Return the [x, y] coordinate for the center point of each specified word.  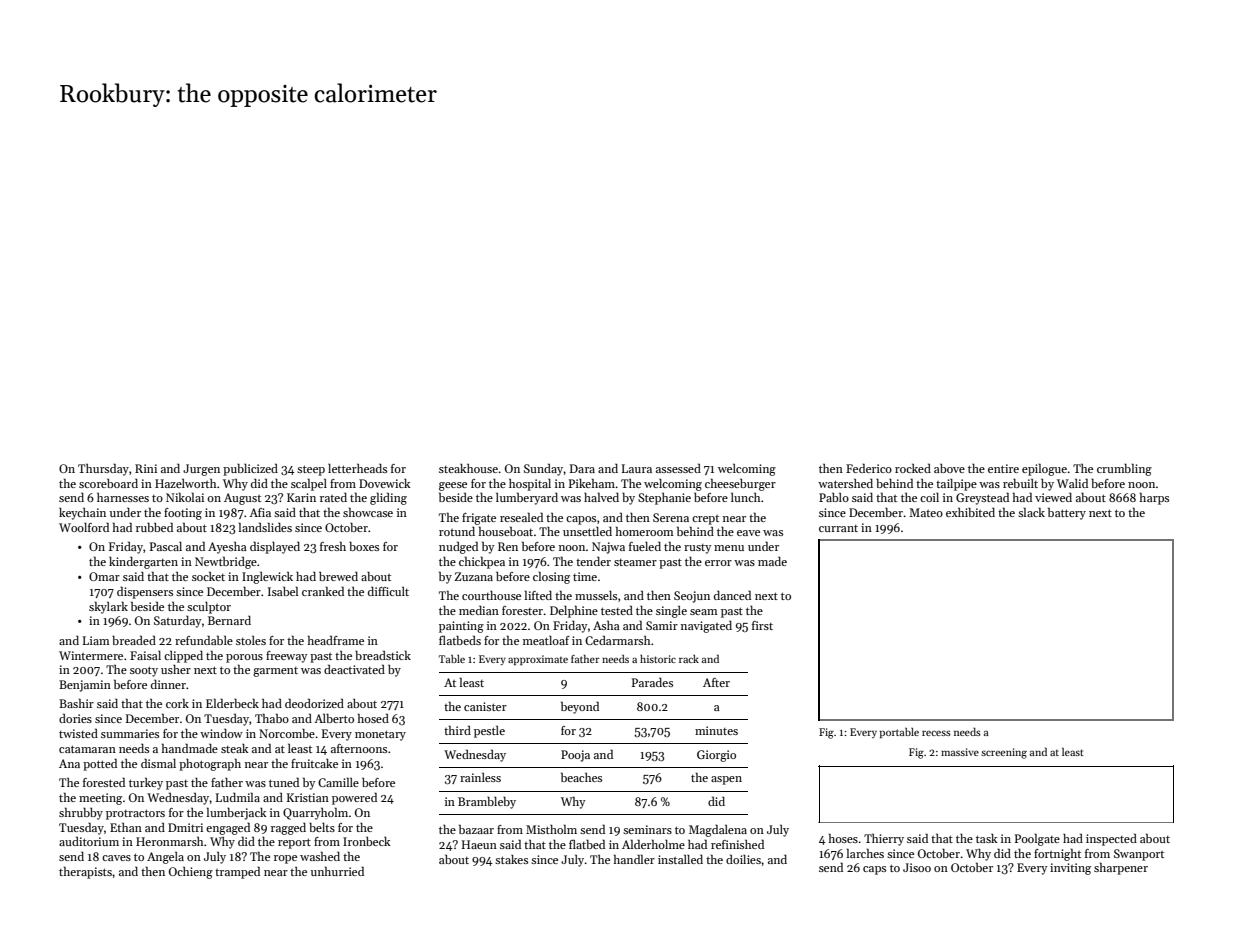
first [762, 625]
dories [75, 718]
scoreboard [108, 483]
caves [116, 858]
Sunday [544, 469]
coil [929, 497]
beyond [580, 707]
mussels [596, 595]
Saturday [178, 622]
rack [689, 659]
